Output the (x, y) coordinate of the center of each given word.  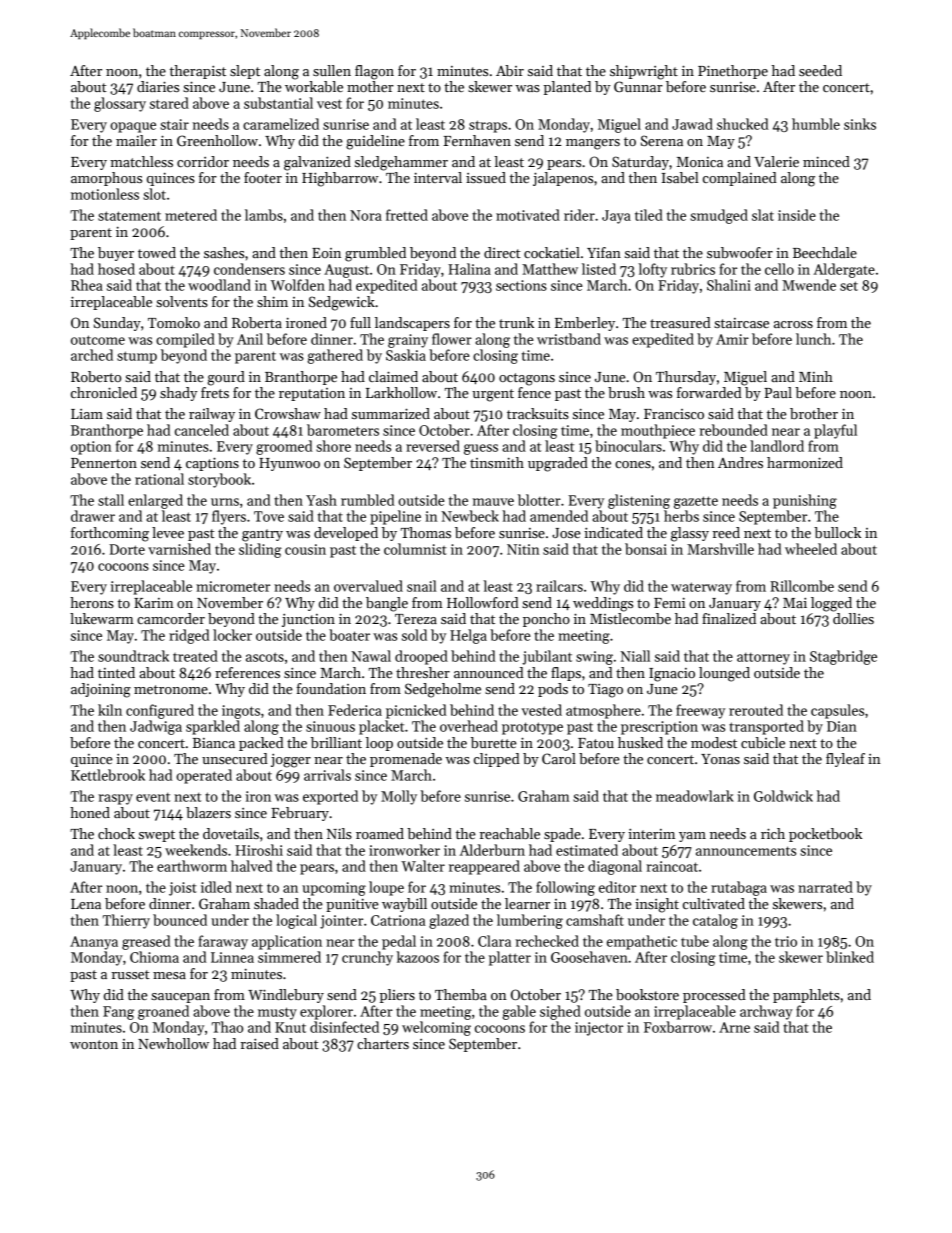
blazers (208, 812)
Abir (510, 70)
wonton (94, 1044)
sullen (332, 70)
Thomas (426, 532)
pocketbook (825, 835)
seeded (820, 70)
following (565, 888)
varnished (179, 549)
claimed (393, 376)
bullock (837, 532)
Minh (816, 376)
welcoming (436, 1028)
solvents (182, 301)
